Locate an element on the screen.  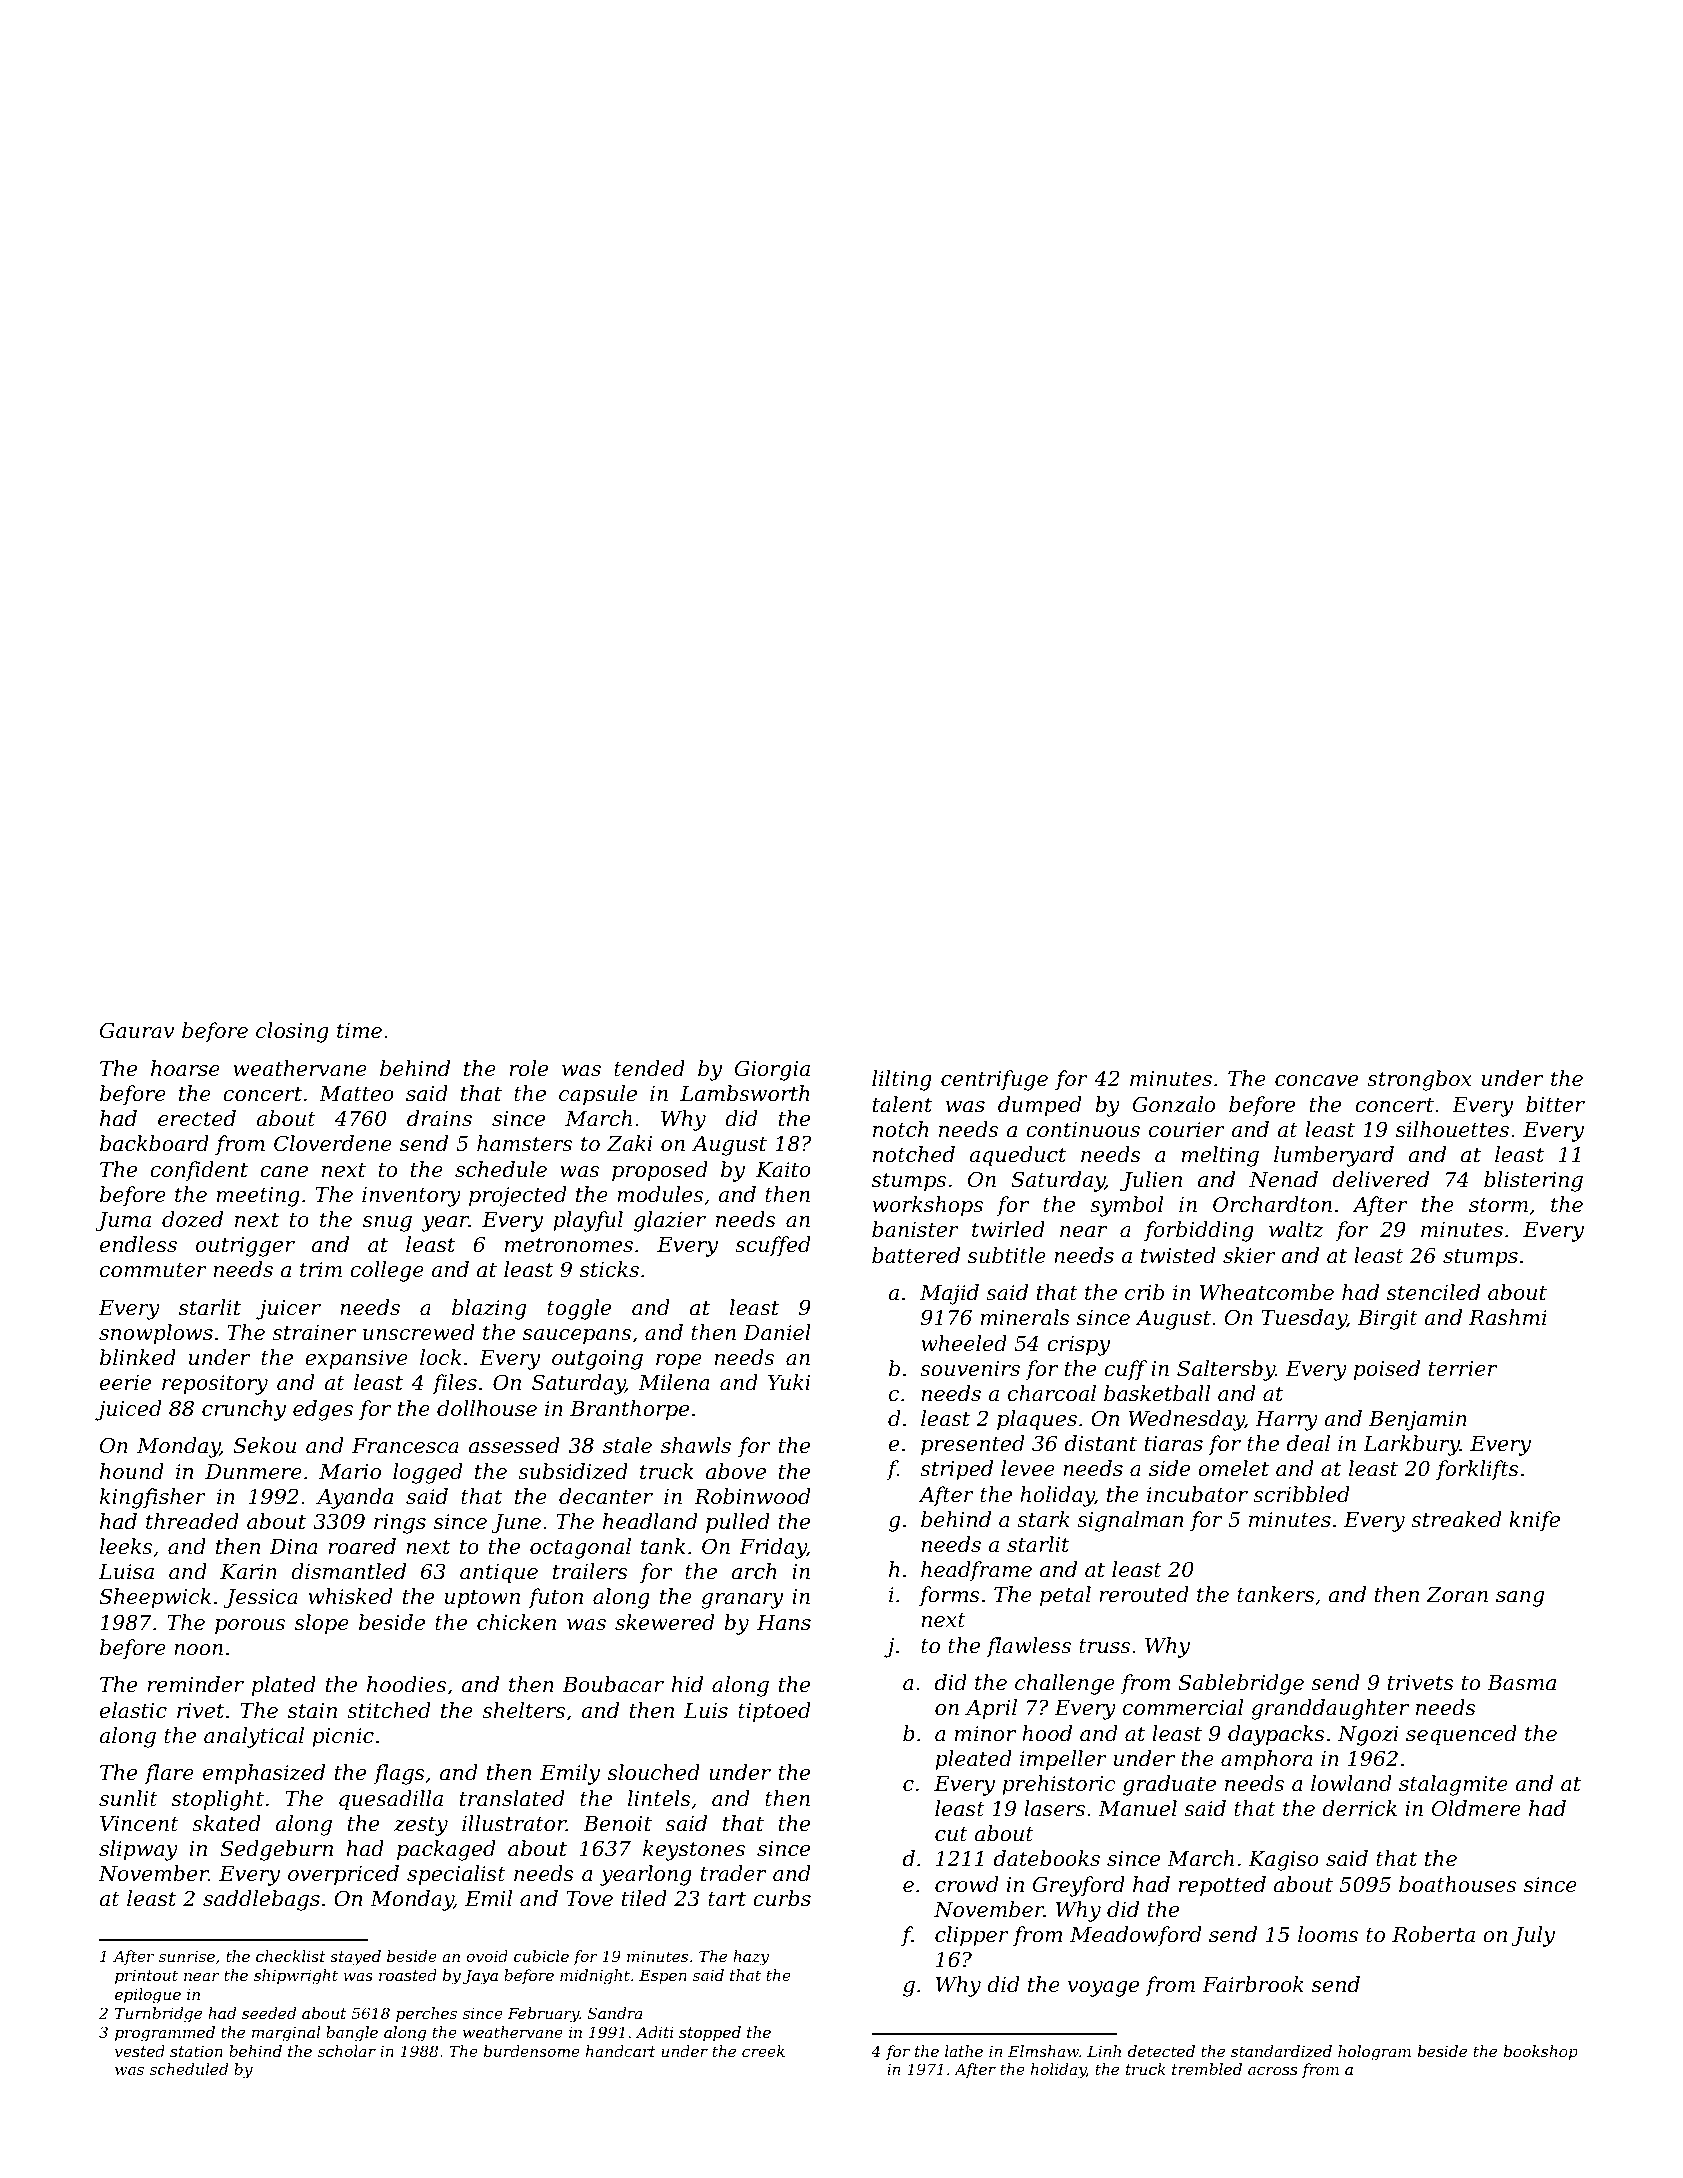
lock is located at coordinates (440, 1357).
